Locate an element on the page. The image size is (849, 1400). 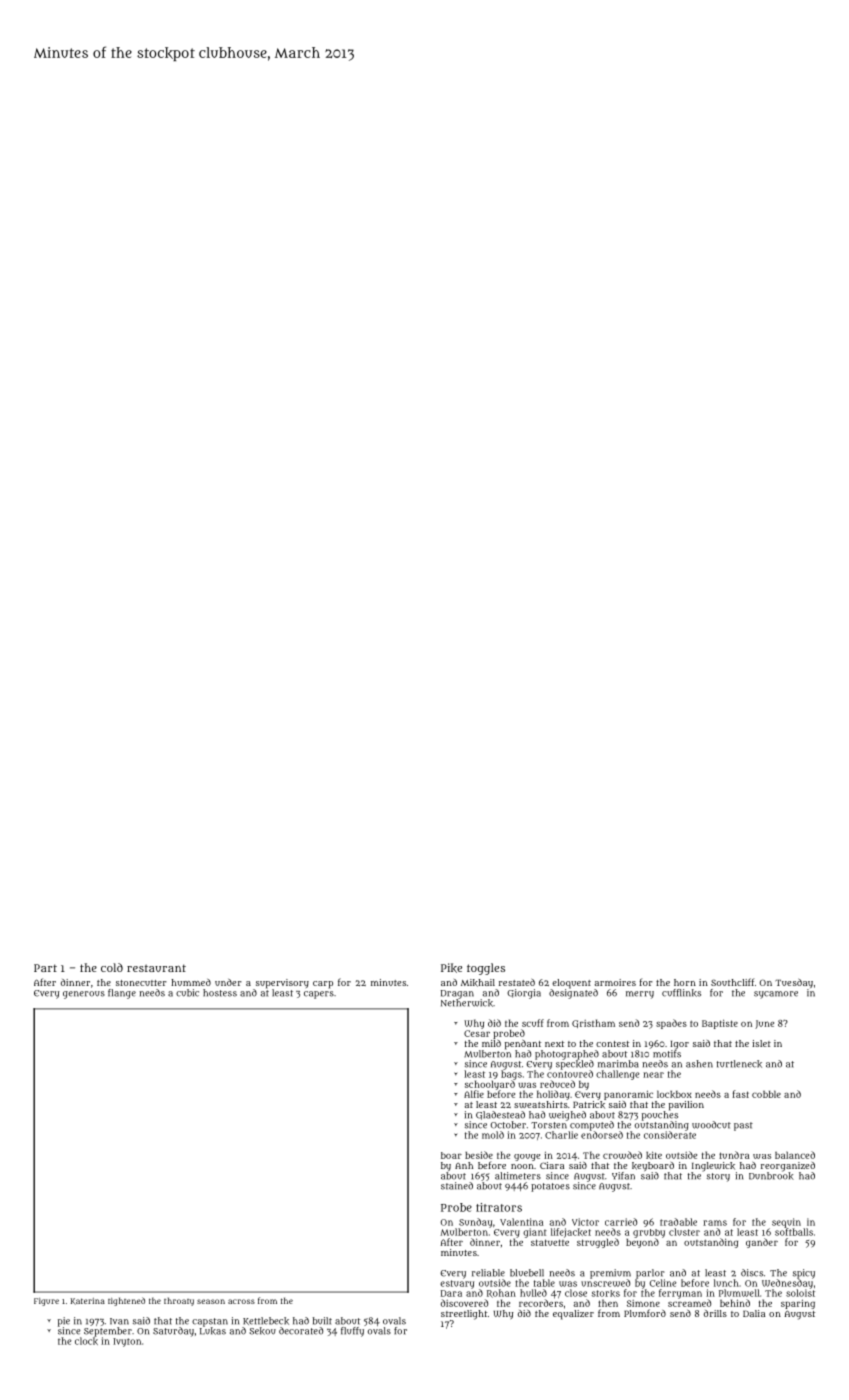
October is located at coordinates (508, 1125).
